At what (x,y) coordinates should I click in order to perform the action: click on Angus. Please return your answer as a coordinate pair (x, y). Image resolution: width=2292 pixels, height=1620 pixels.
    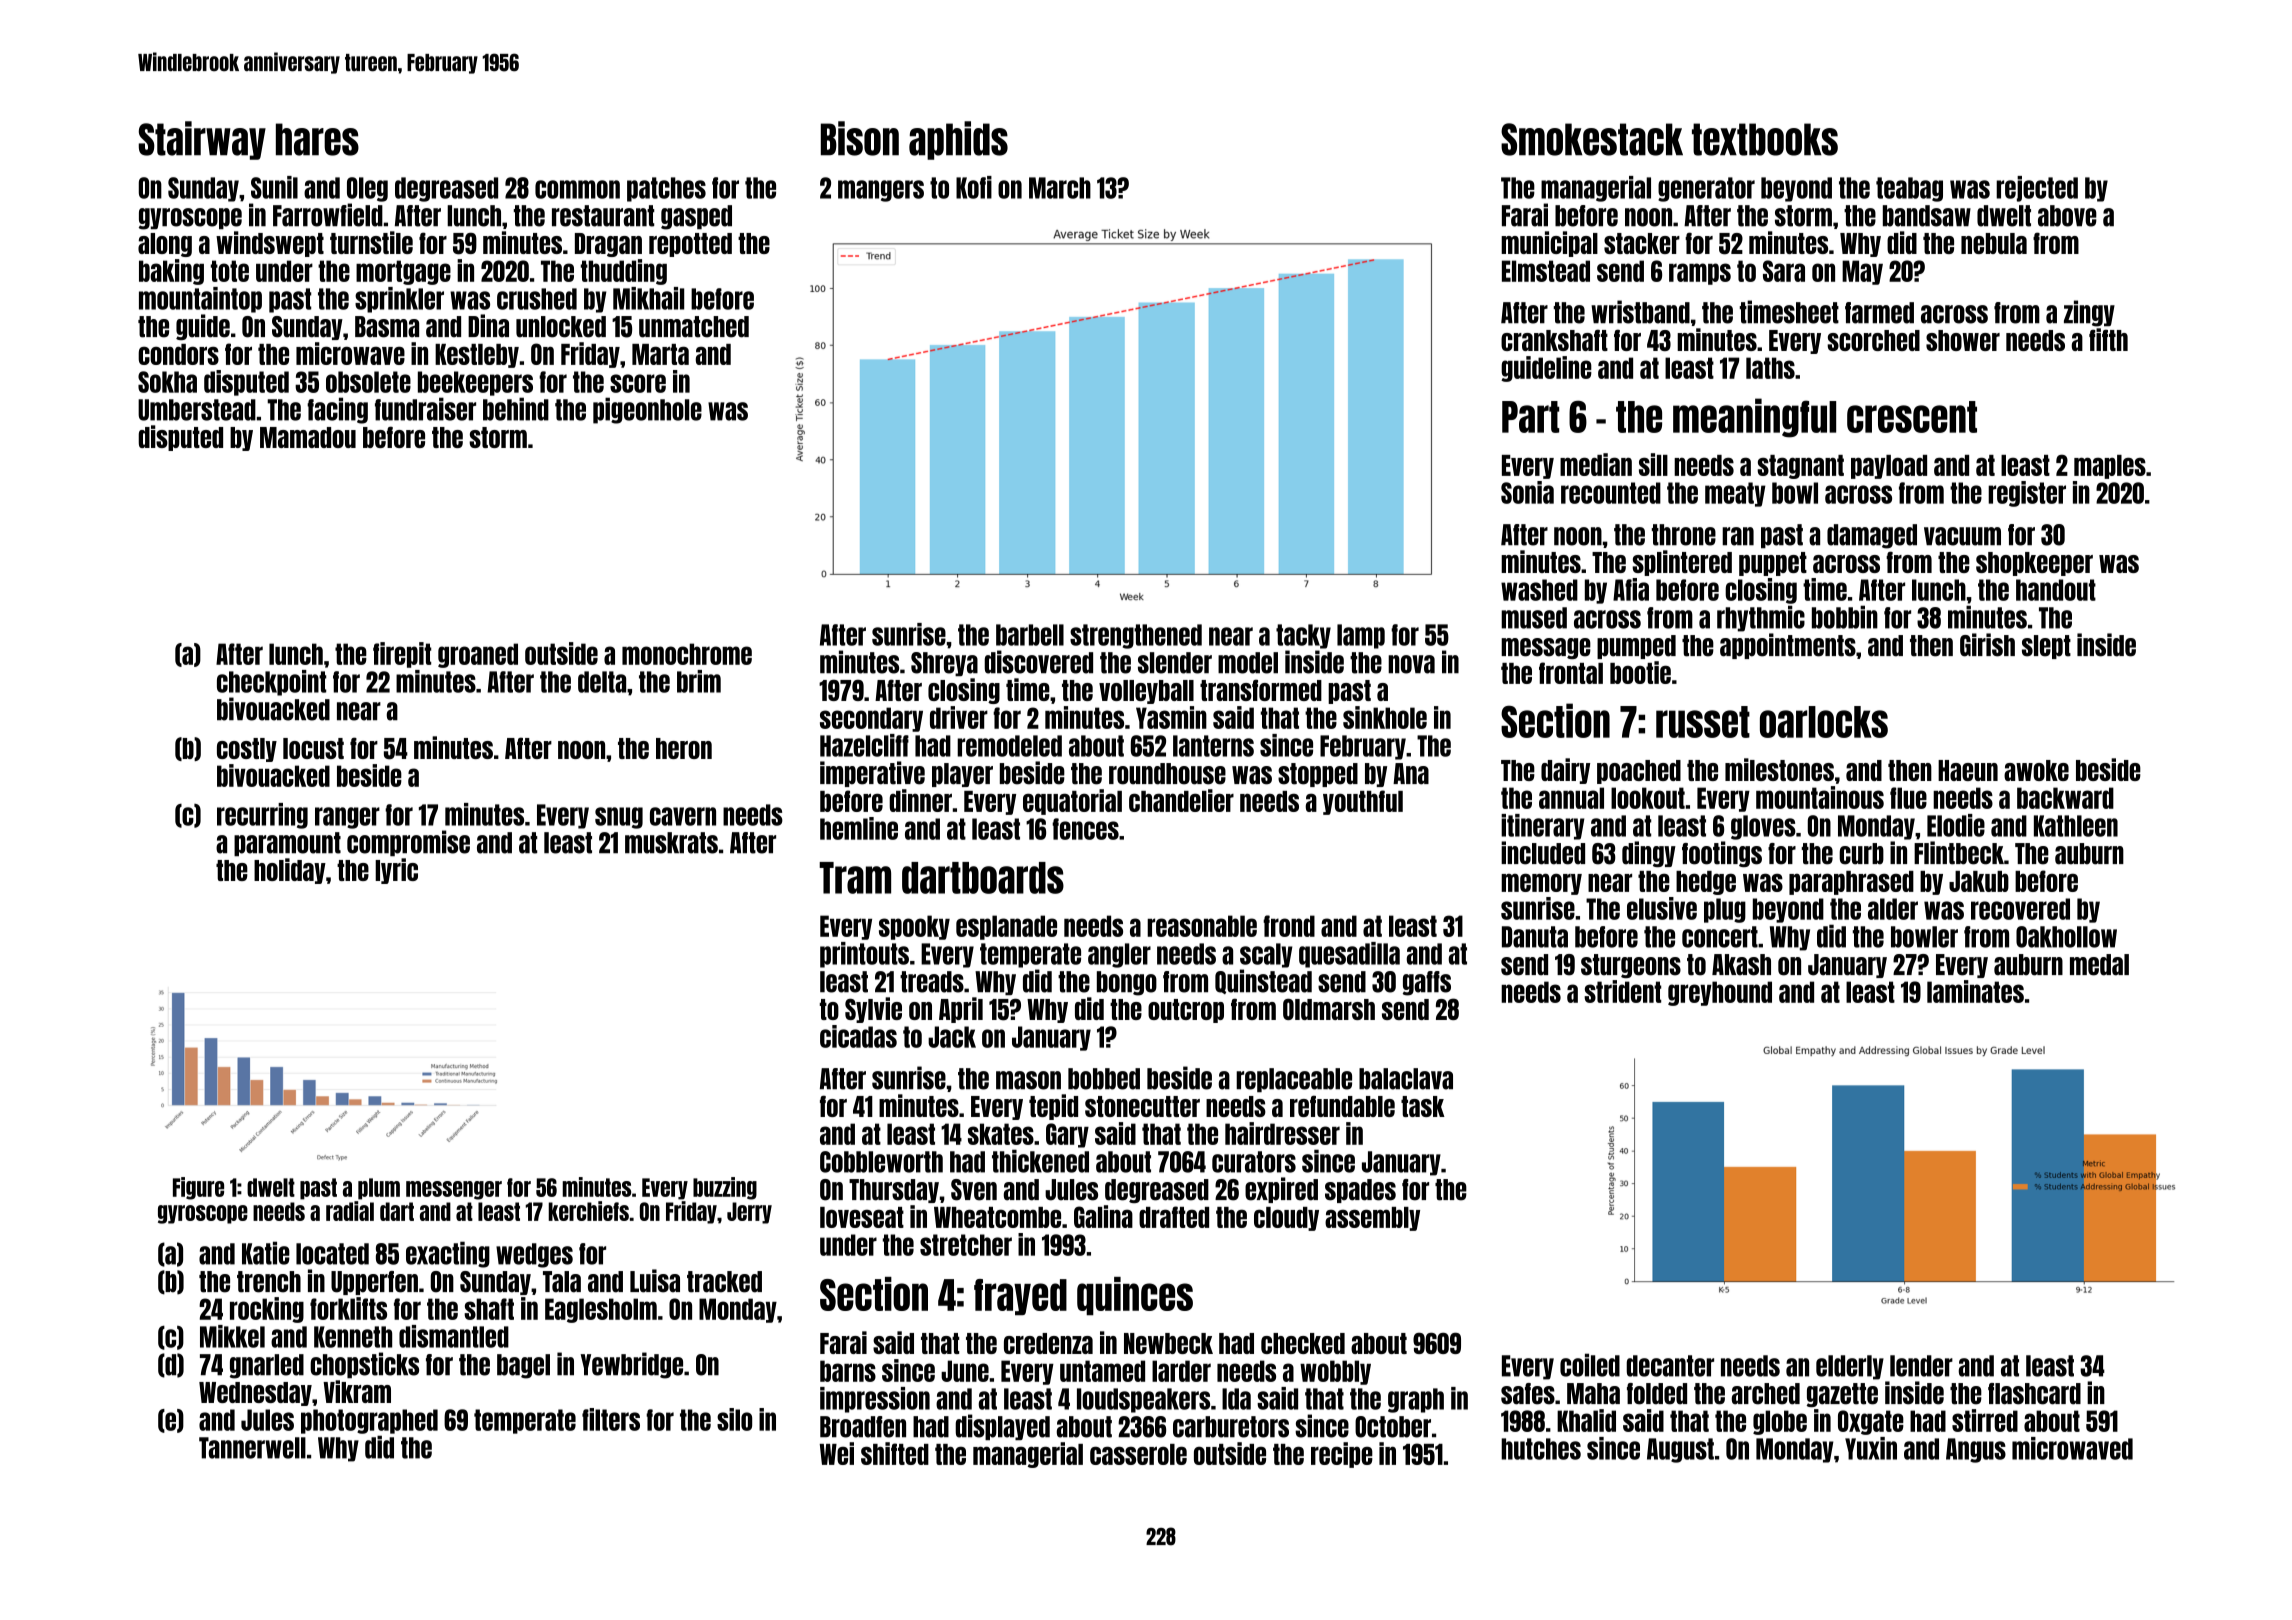
    Looking at the image, I should click on (1976, 1450).
